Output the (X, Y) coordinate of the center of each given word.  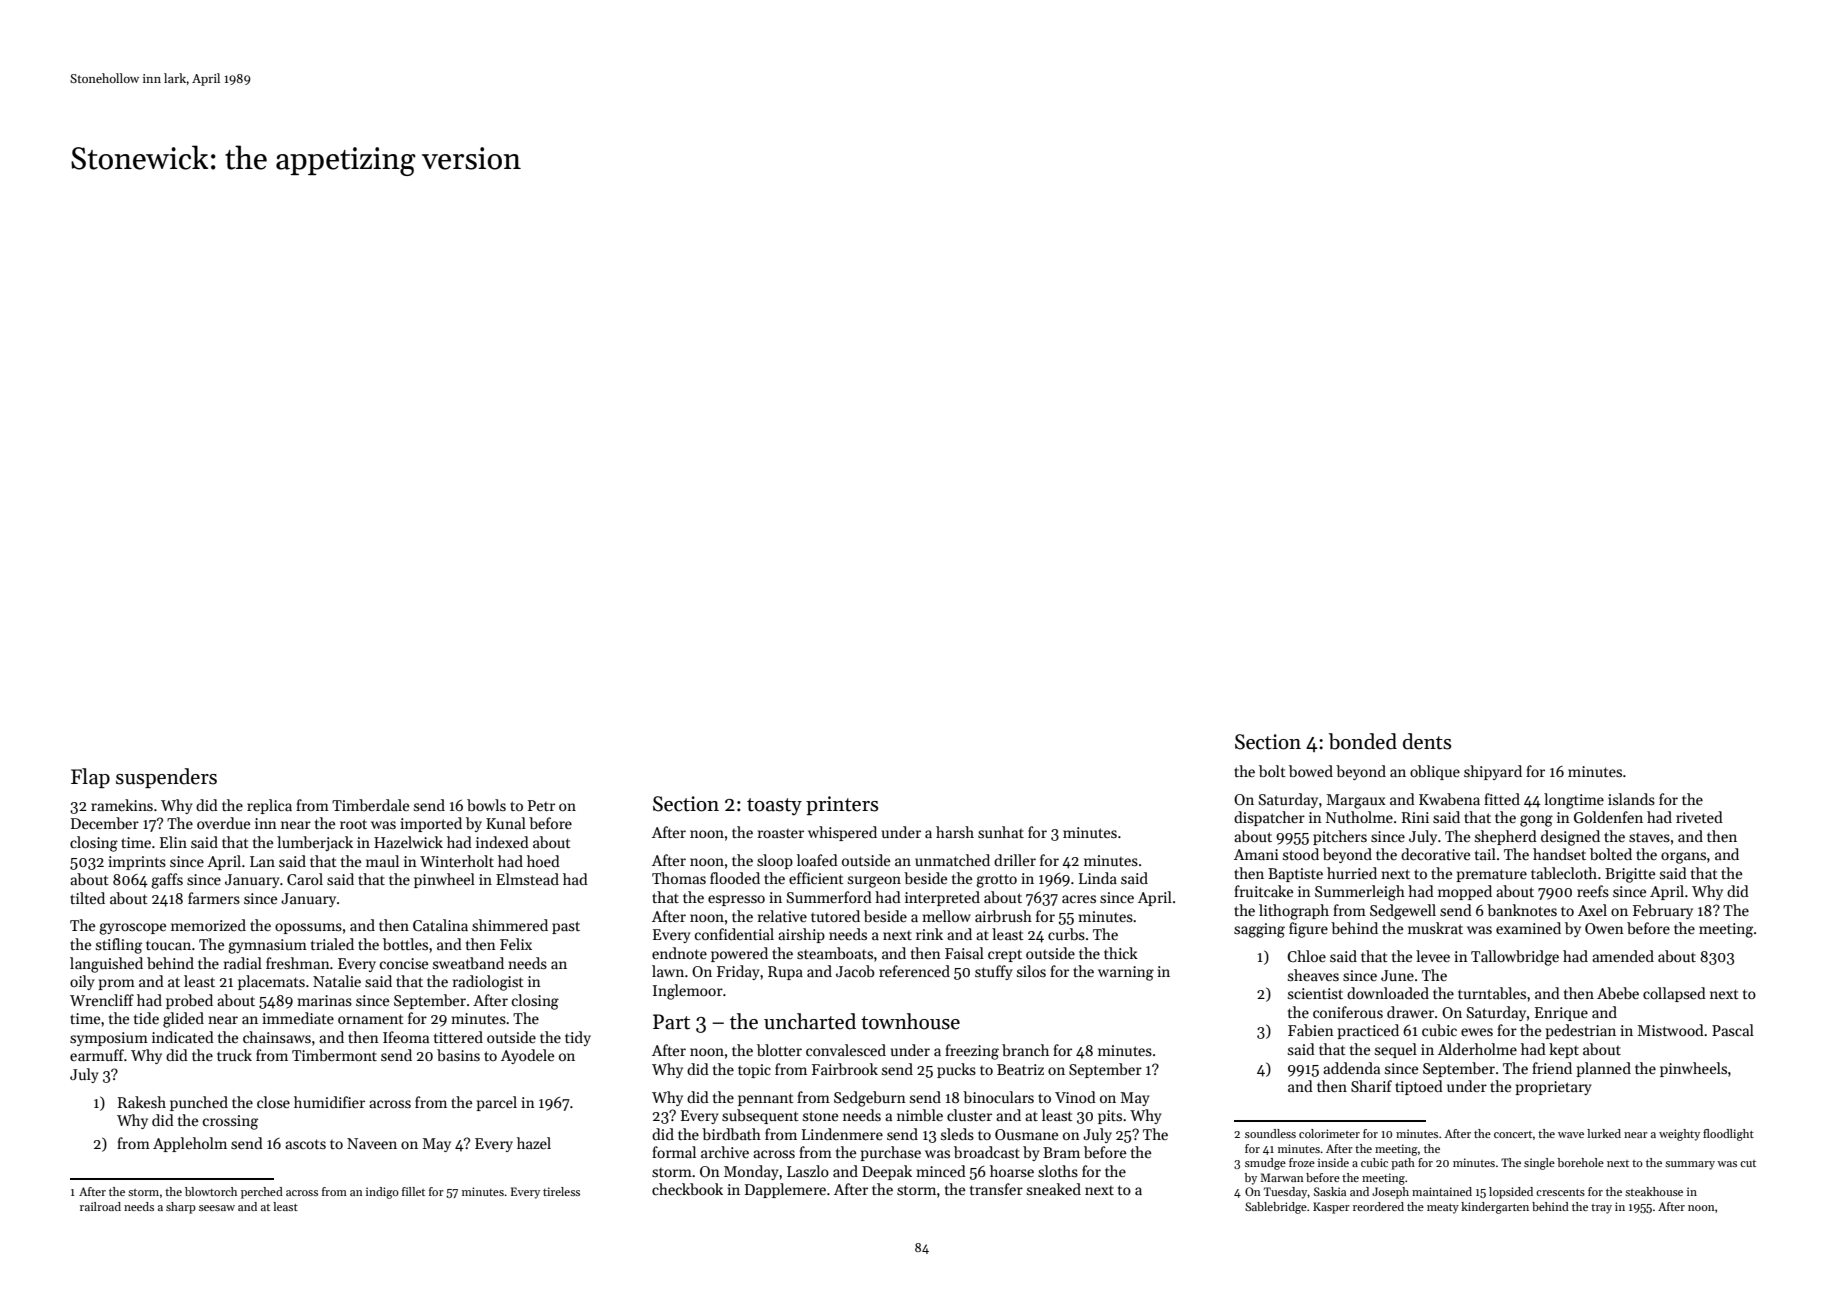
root (353, 824)
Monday (751, 1172)
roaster (781, 833)
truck (234, 1055)
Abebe (1618, 993)
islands (1631, 799)
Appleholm (190, 1144)
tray (1601, 1209)
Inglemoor (688, 992)
